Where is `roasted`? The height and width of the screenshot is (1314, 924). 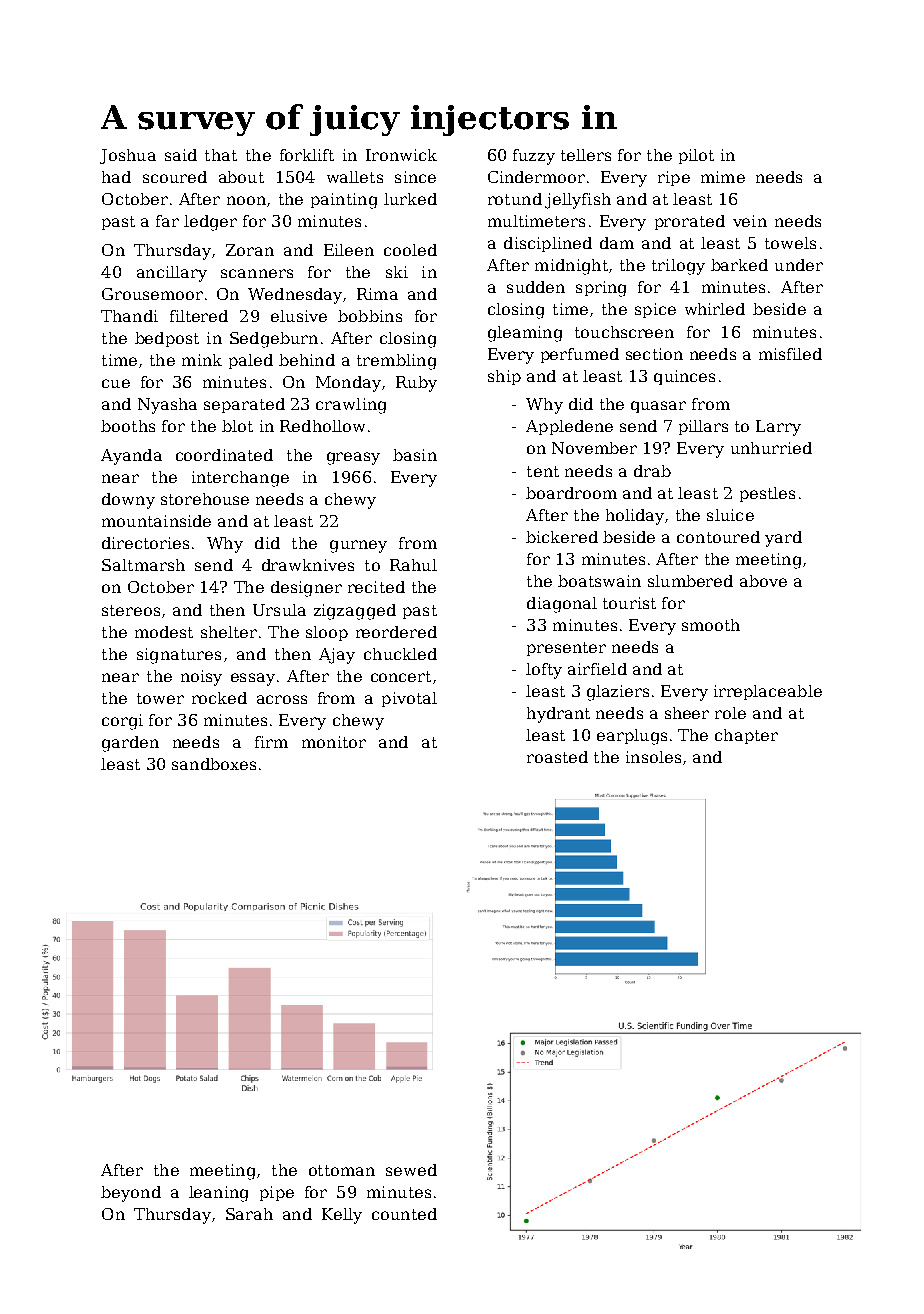 roasted is located at coordinates (557, 757).
